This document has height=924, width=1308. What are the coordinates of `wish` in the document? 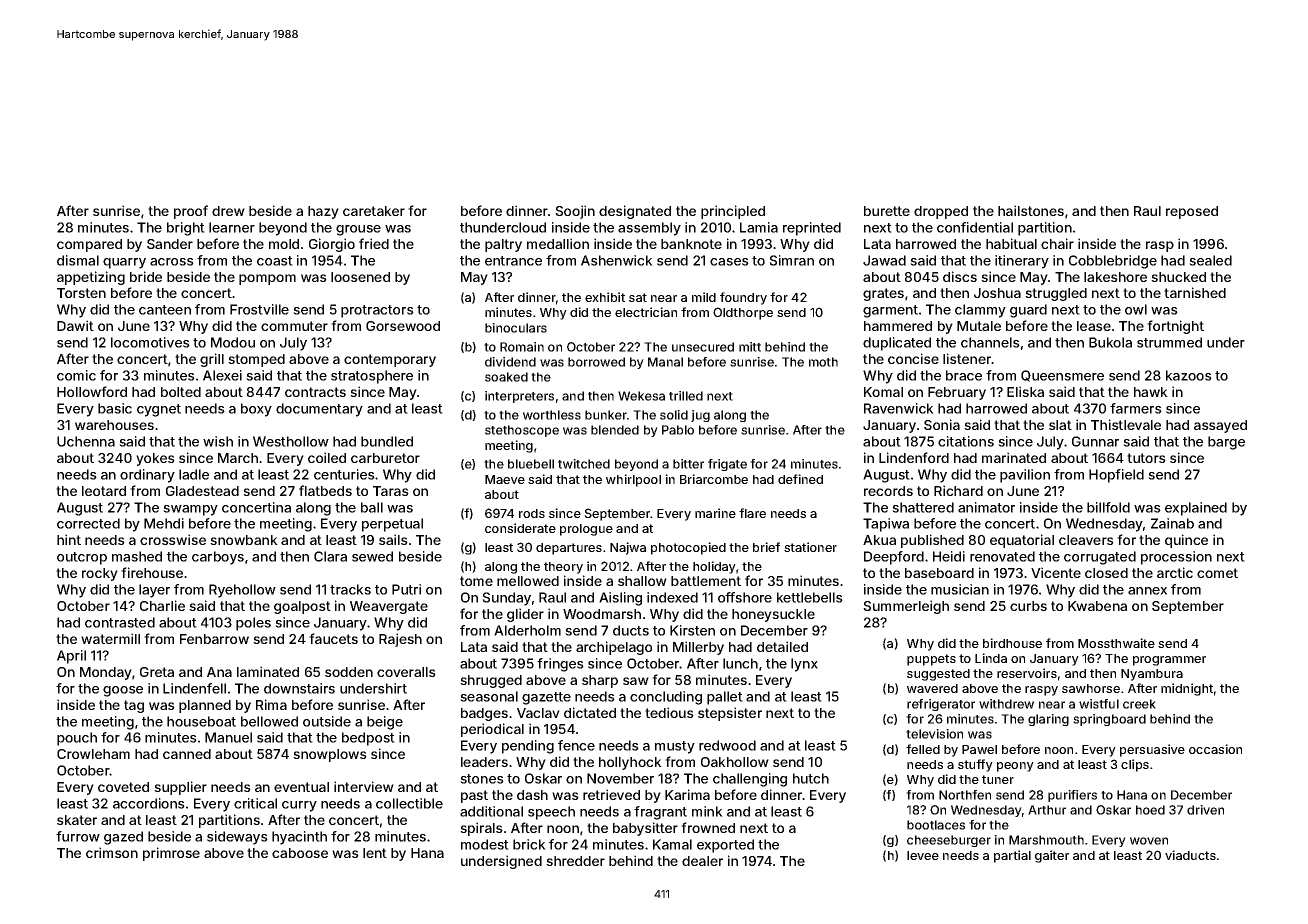 It's located at (218, 441).
